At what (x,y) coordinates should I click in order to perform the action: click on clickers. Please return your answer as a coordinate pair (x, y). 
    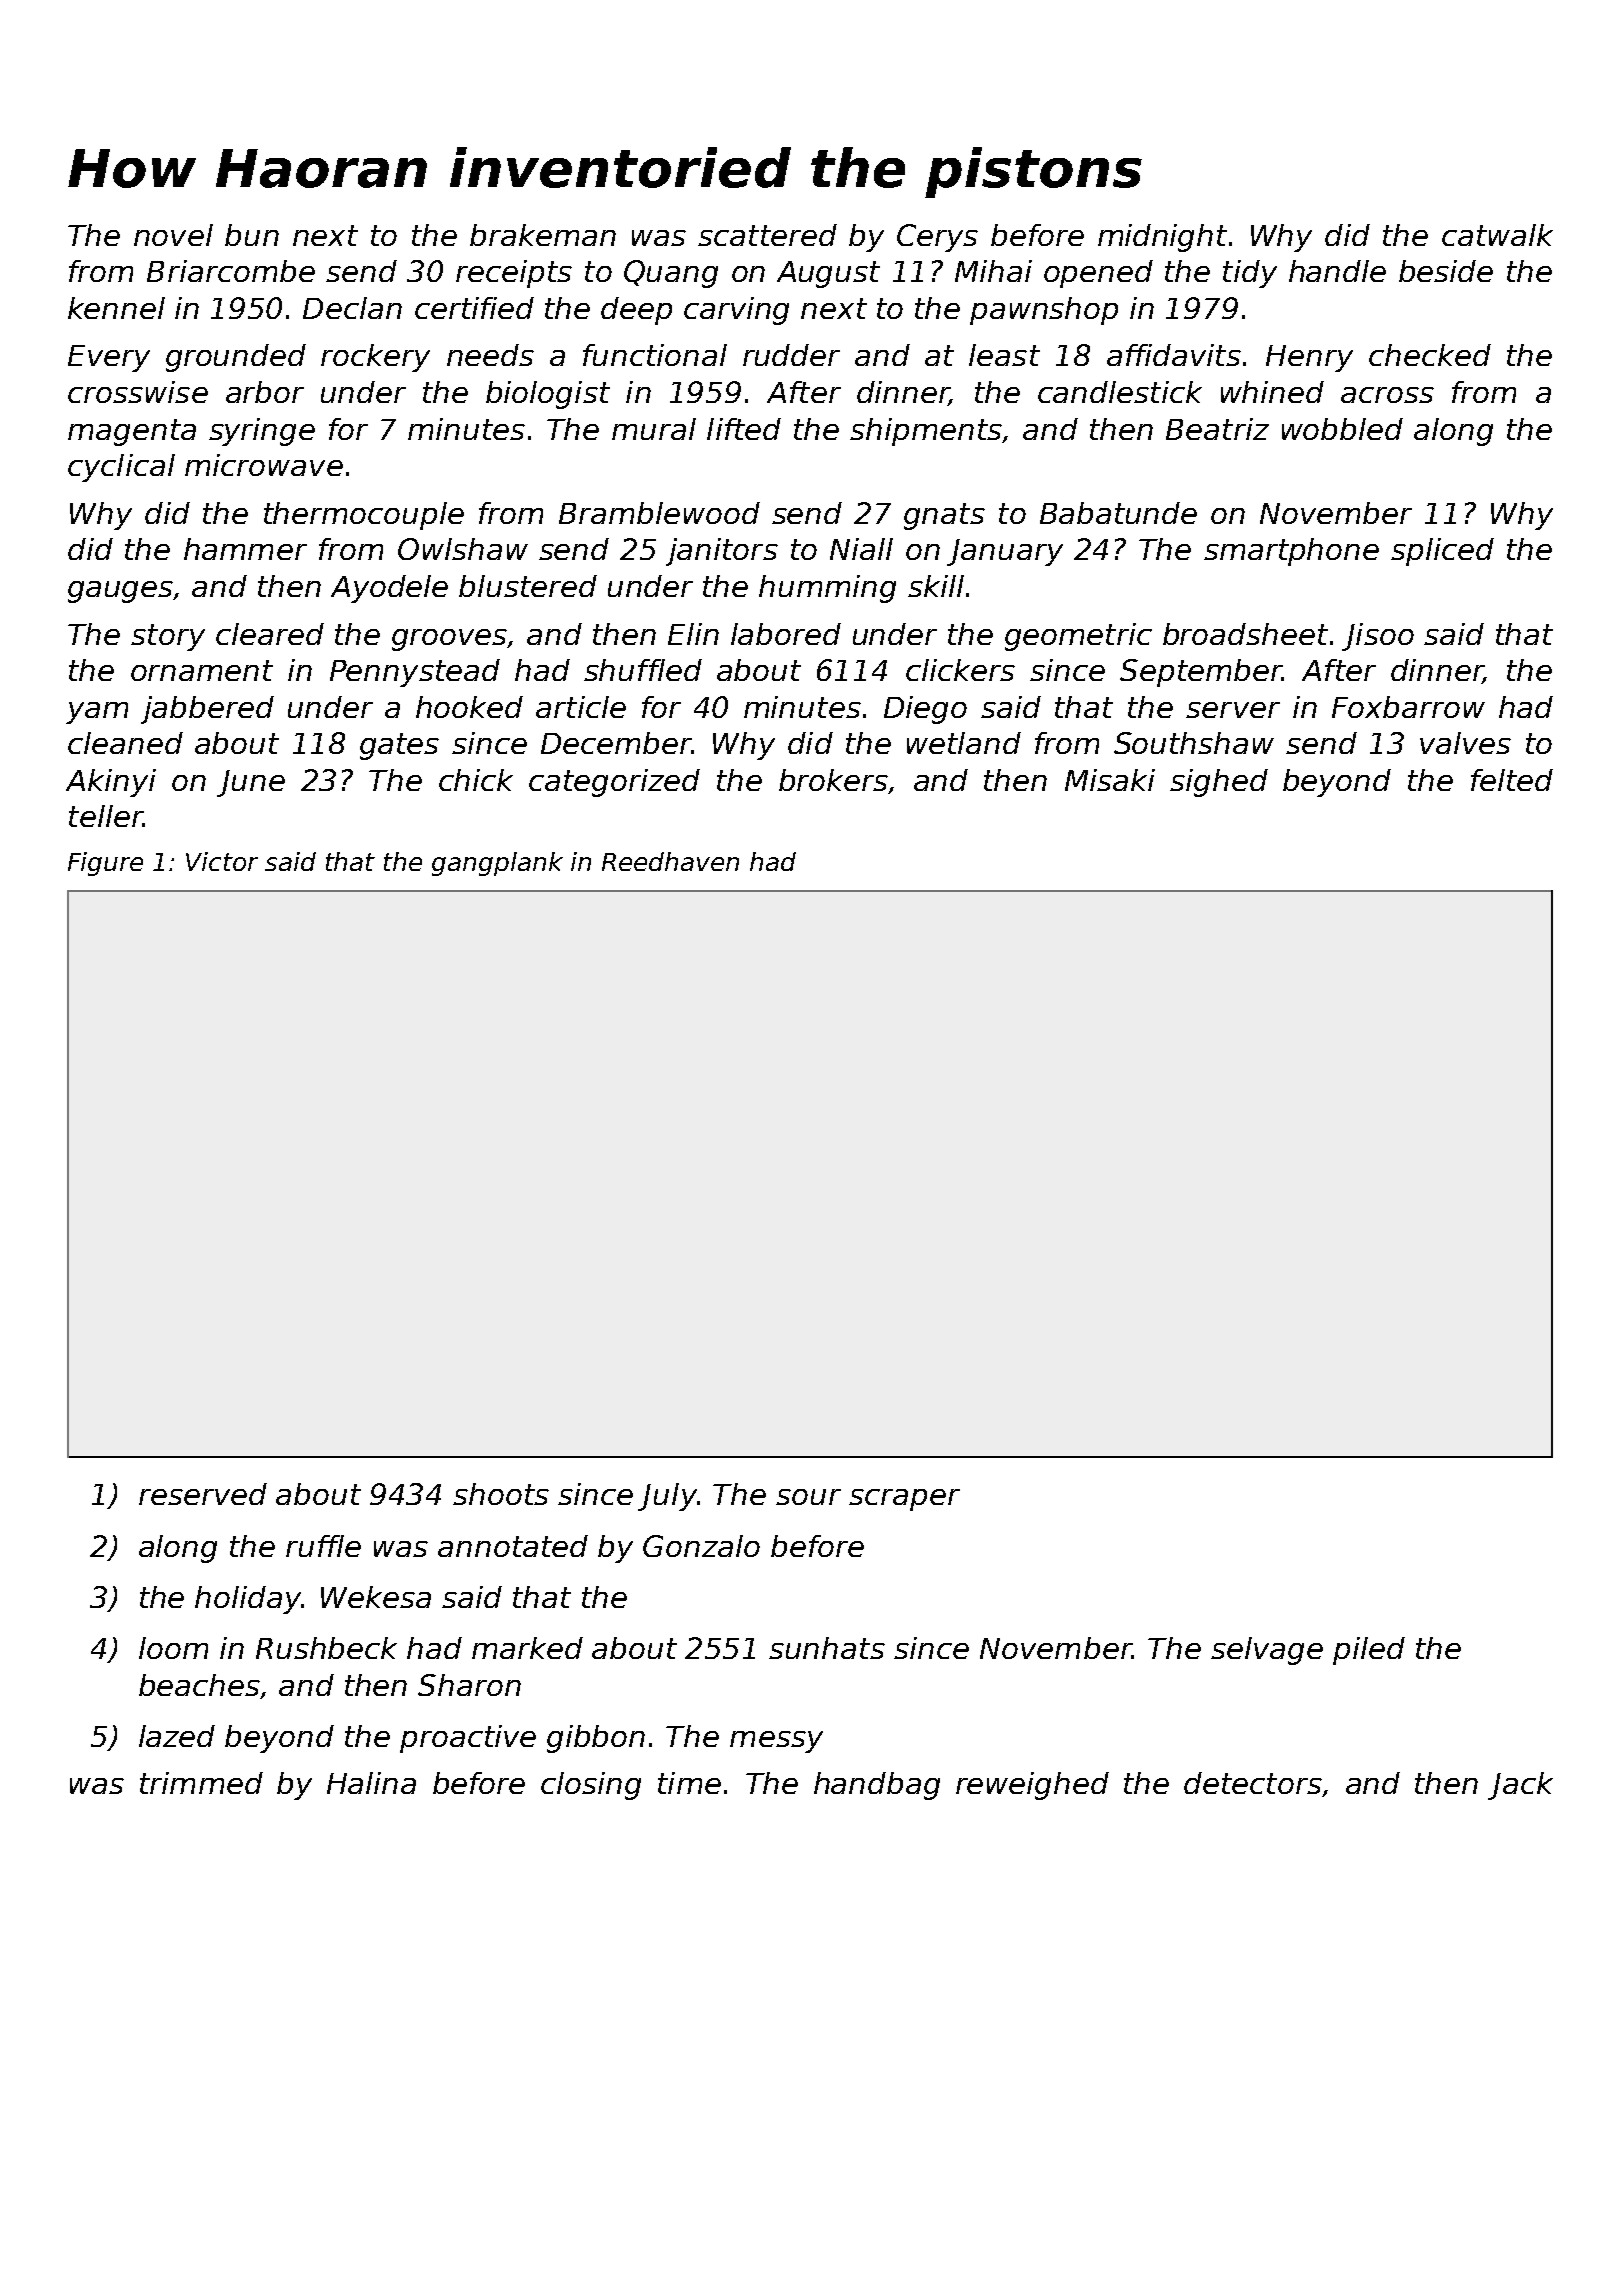
    Looking at the image, I should click on (960, 670).
